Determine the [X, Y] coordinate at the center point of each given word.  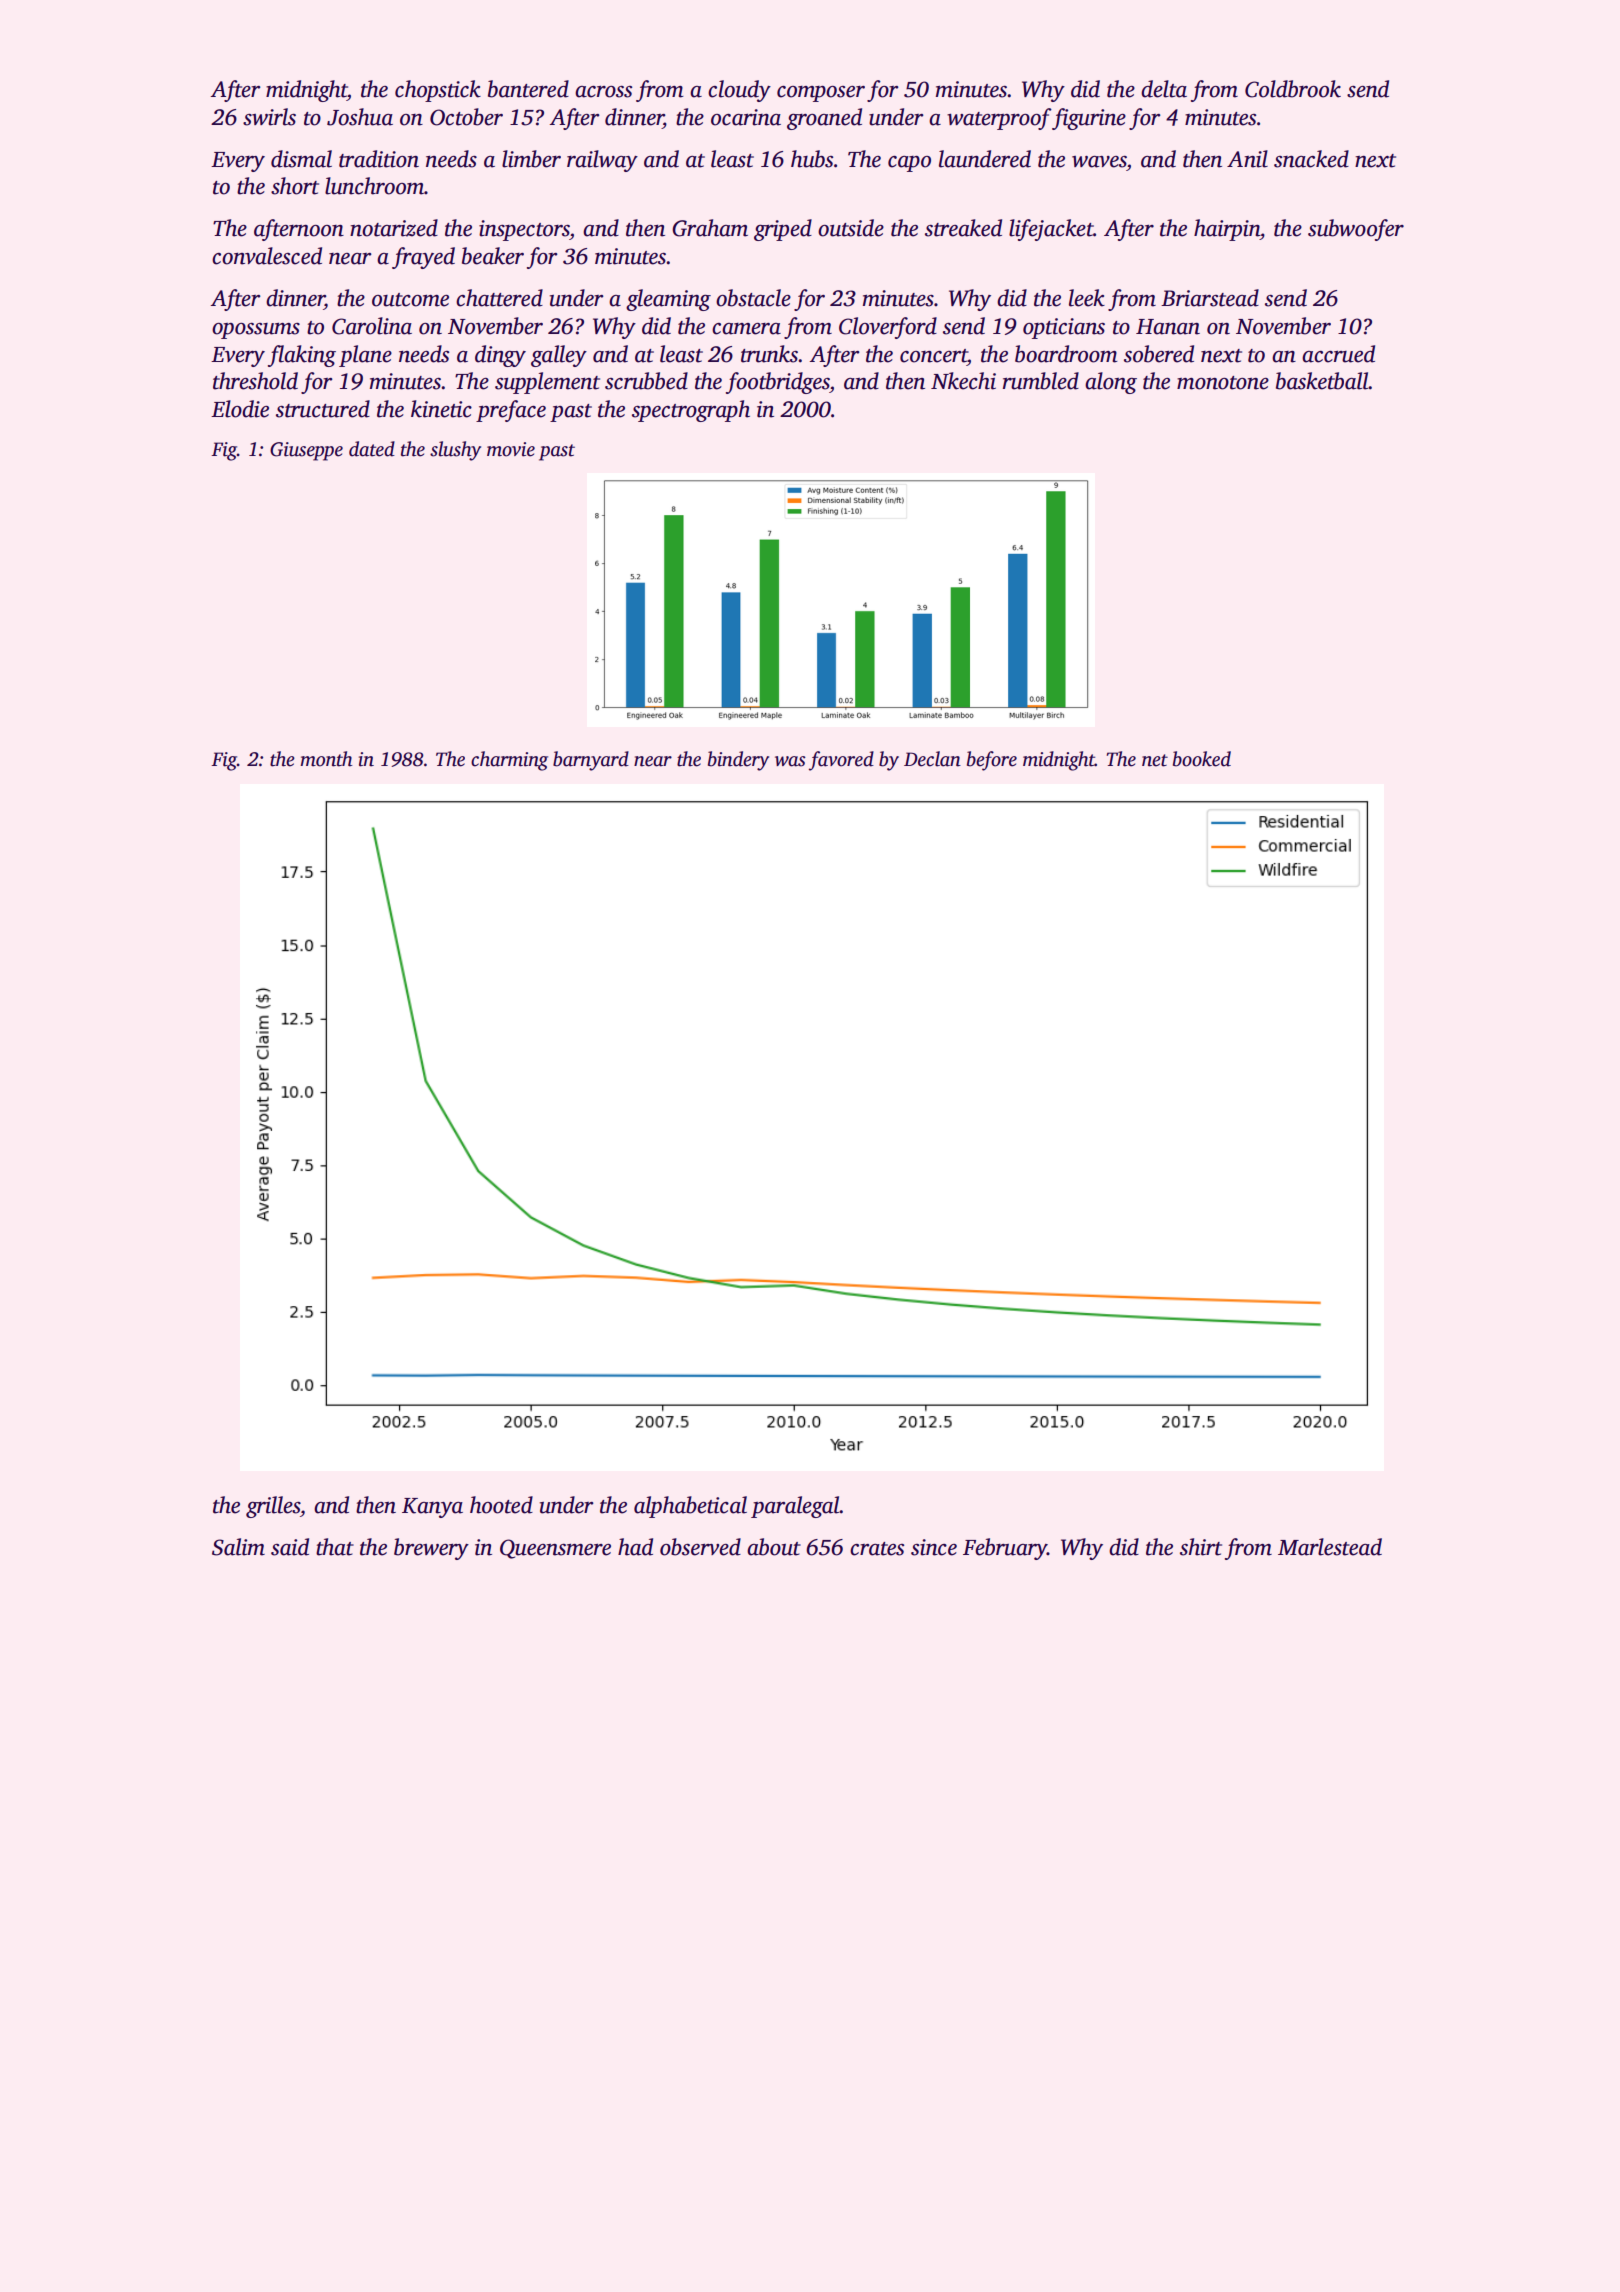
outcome [410, 300]
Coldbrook [1293, 89]
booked [1202, 759]
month [327, 759]
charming [509, 761]
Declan [932, 759]
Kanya [432, 1508]
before [992, 761]
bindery [738, 761]
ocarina [746, 117]
